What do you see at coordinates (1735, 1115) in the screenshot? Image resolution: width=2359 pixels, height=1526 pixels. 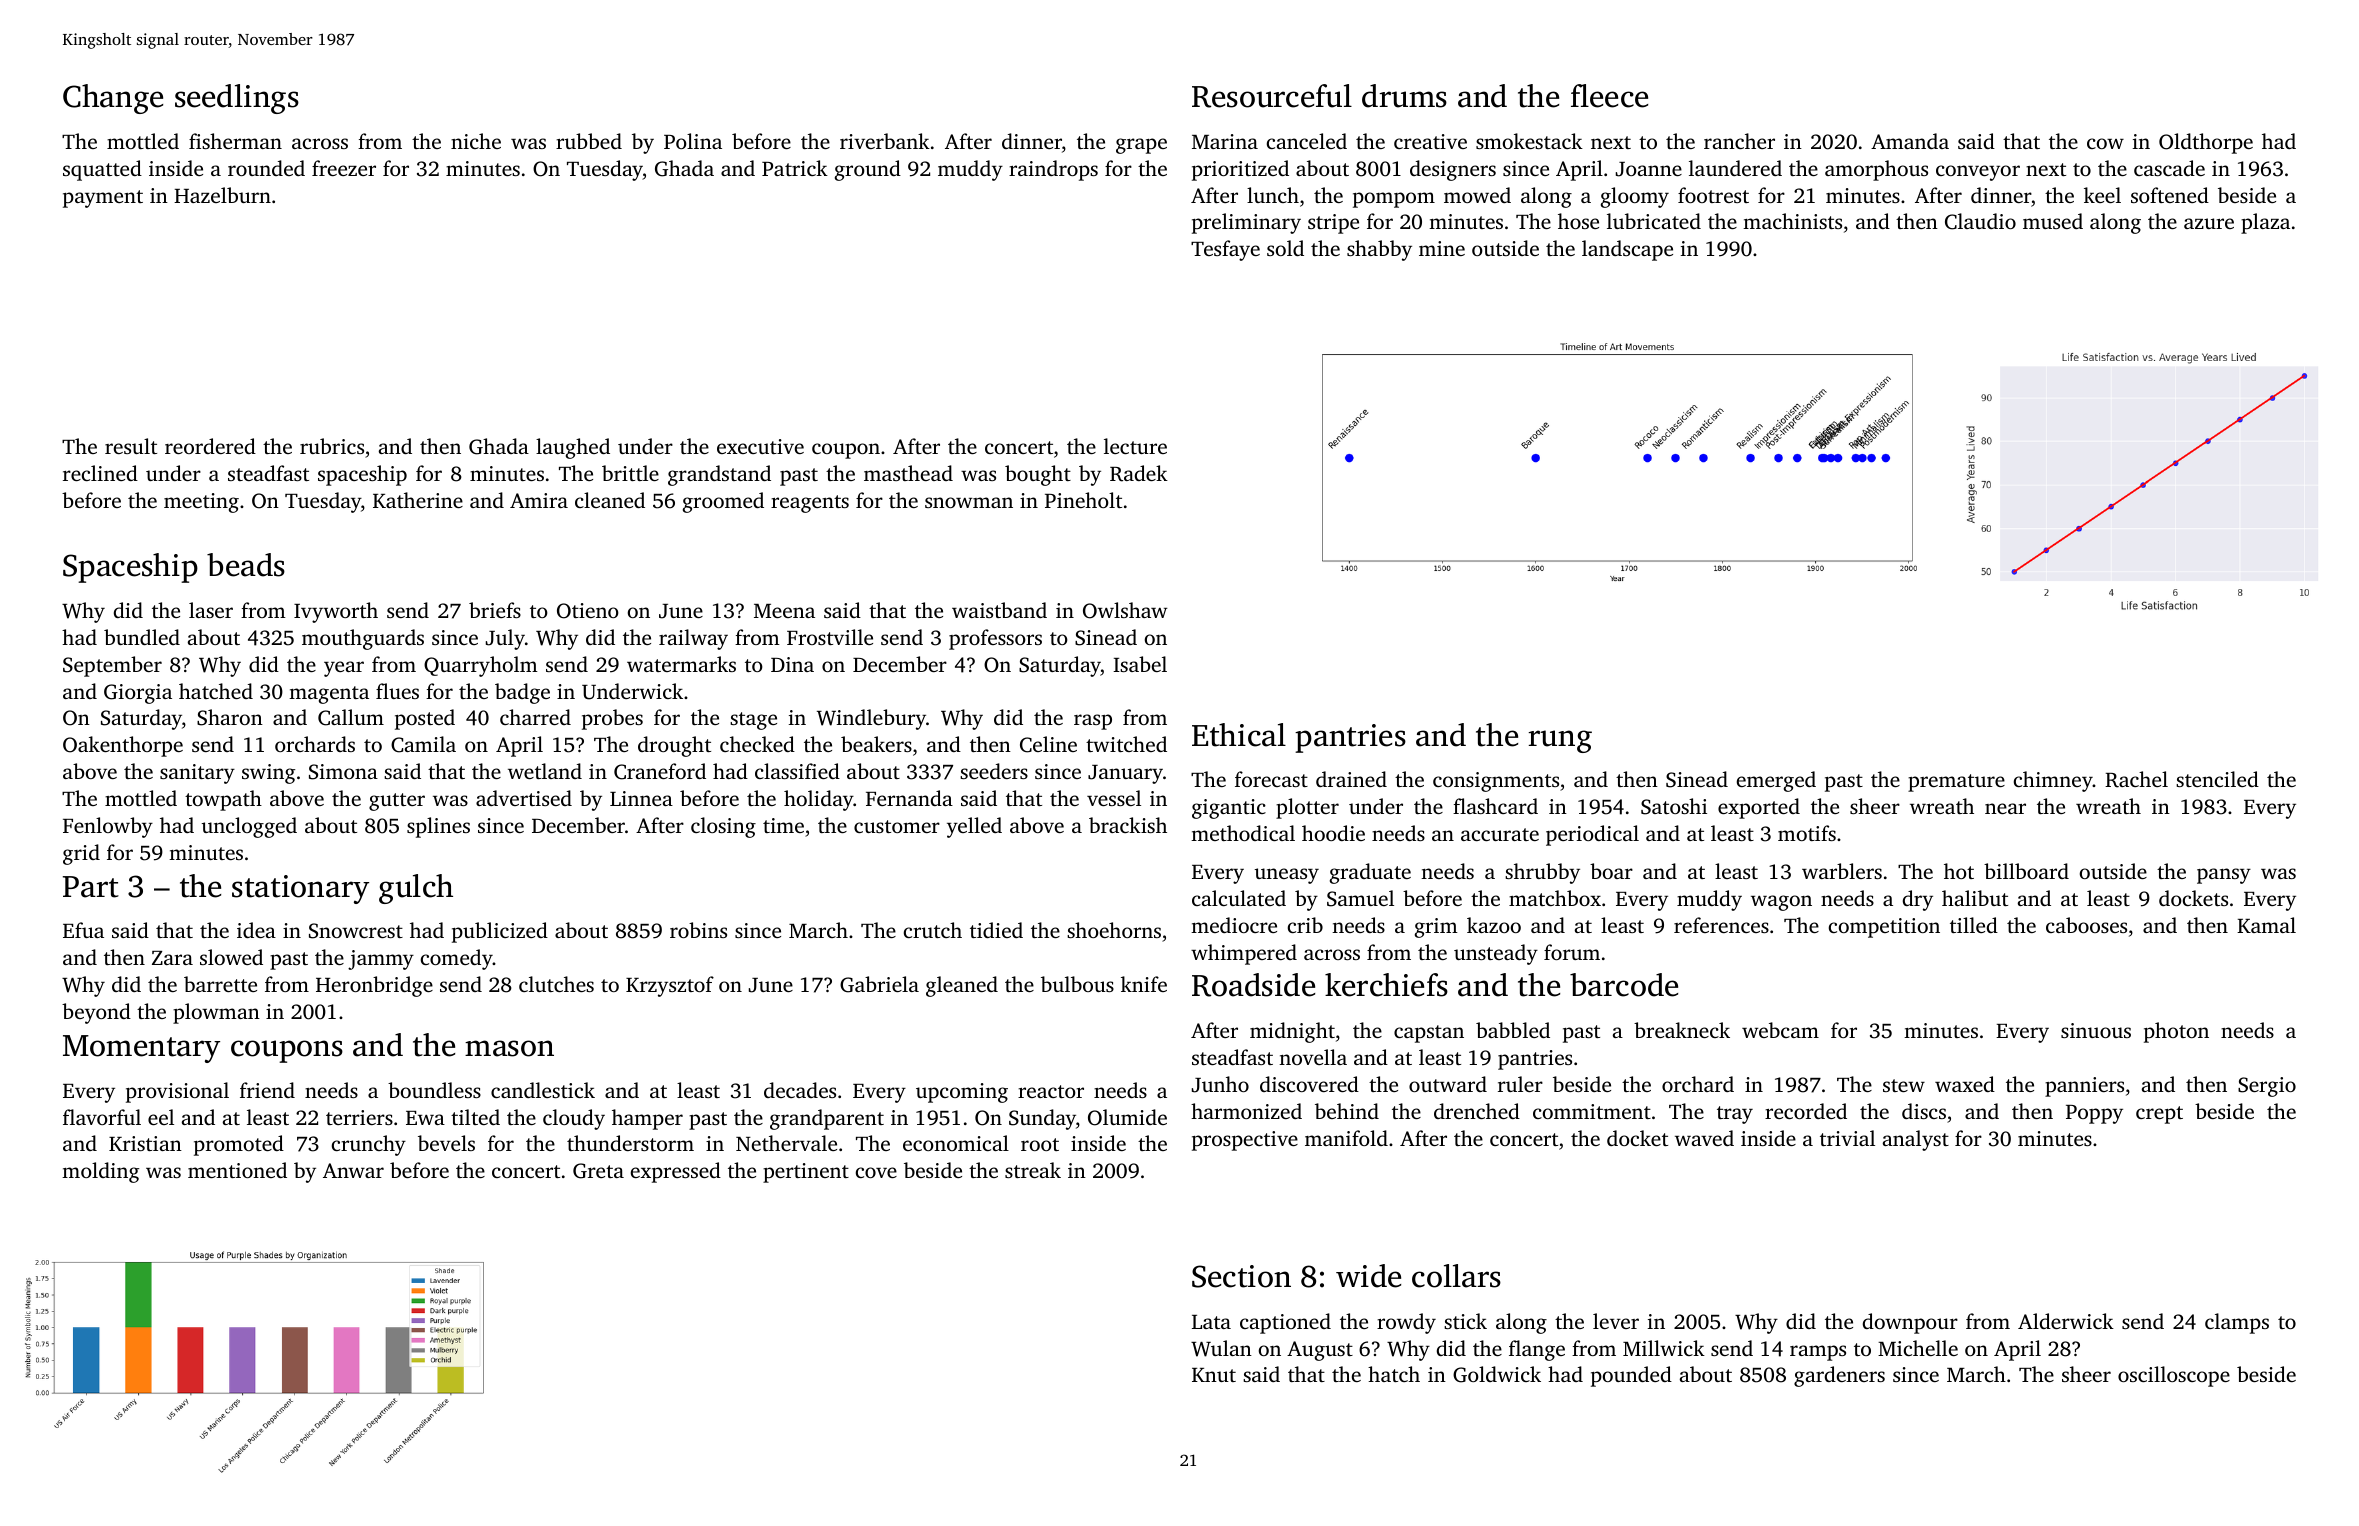 I see `tray` at bounding box center [1735, 1115].
